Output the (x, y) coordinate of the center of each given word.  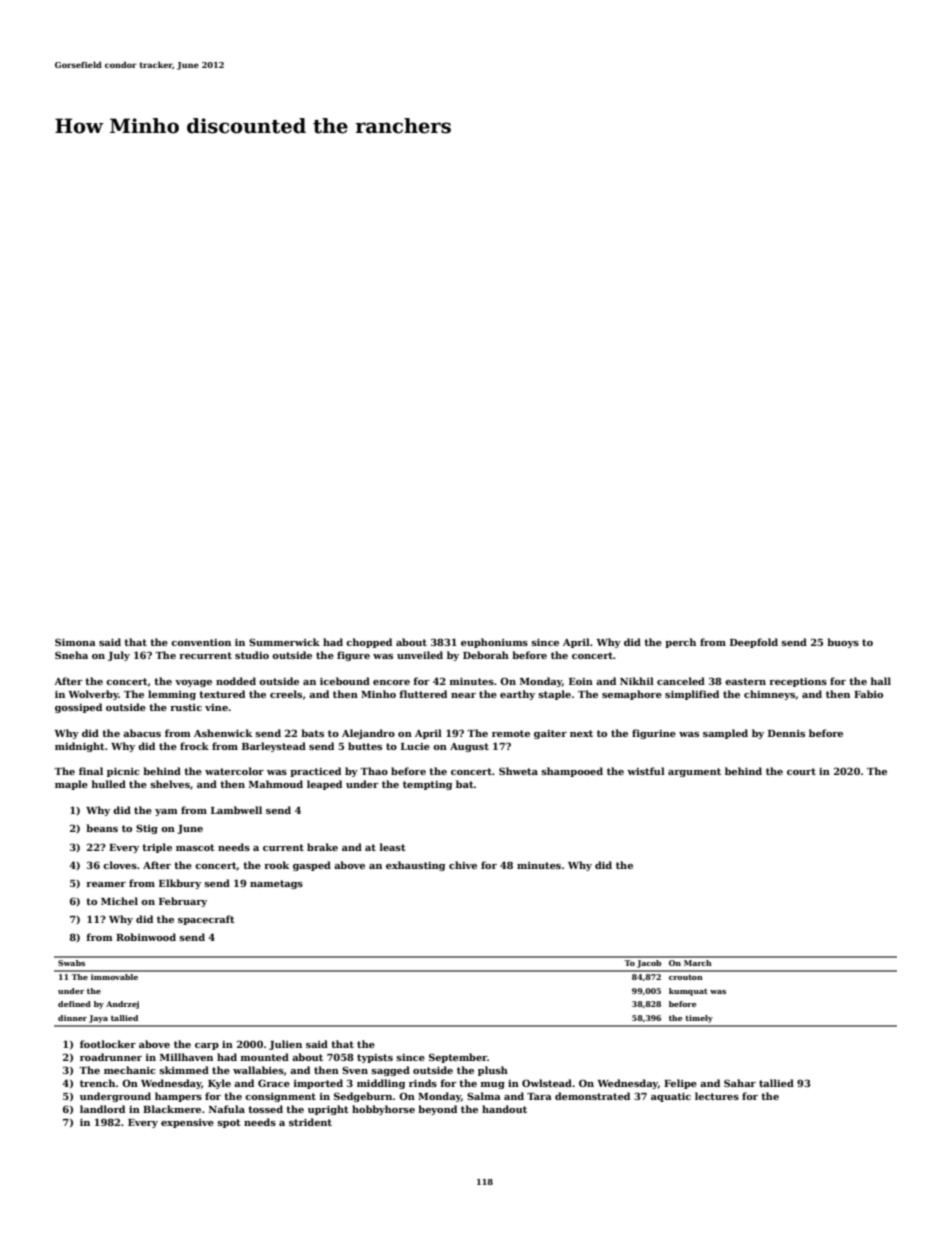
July (119, 656)
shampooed (572, 772)
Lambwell (236, 810)
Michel (119, 901)
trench (97, 1083)
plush (493, 1071)
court (801, 771)
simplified (692, 695)
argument (694, 772)
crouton (686, 977)
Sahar (740, 1083)
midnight (80, 747)
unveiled (420, 655)
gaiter (550, 734)
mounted (265, 1057)
